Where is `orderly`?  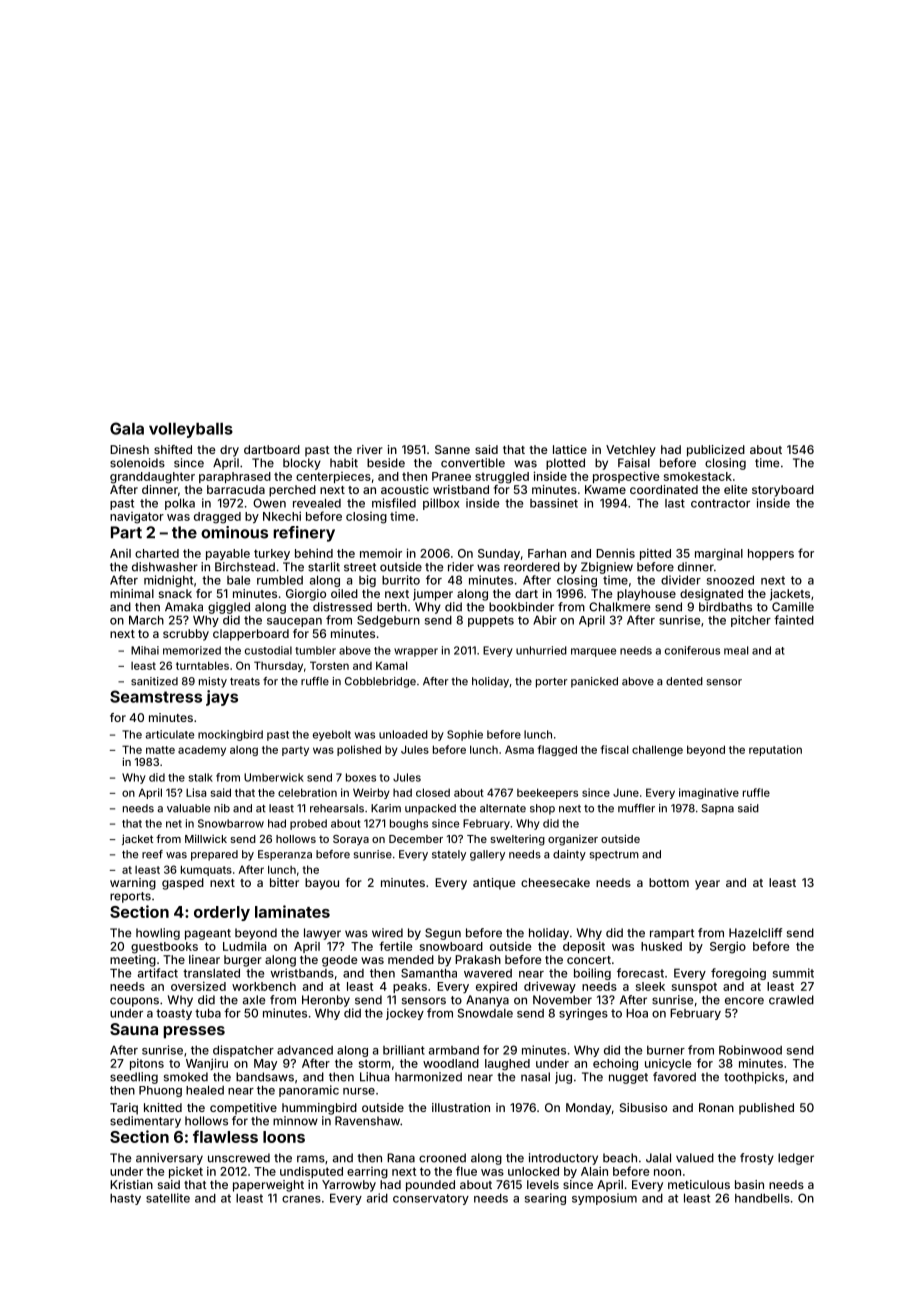 orderly is located at coordinates (222, 913).
